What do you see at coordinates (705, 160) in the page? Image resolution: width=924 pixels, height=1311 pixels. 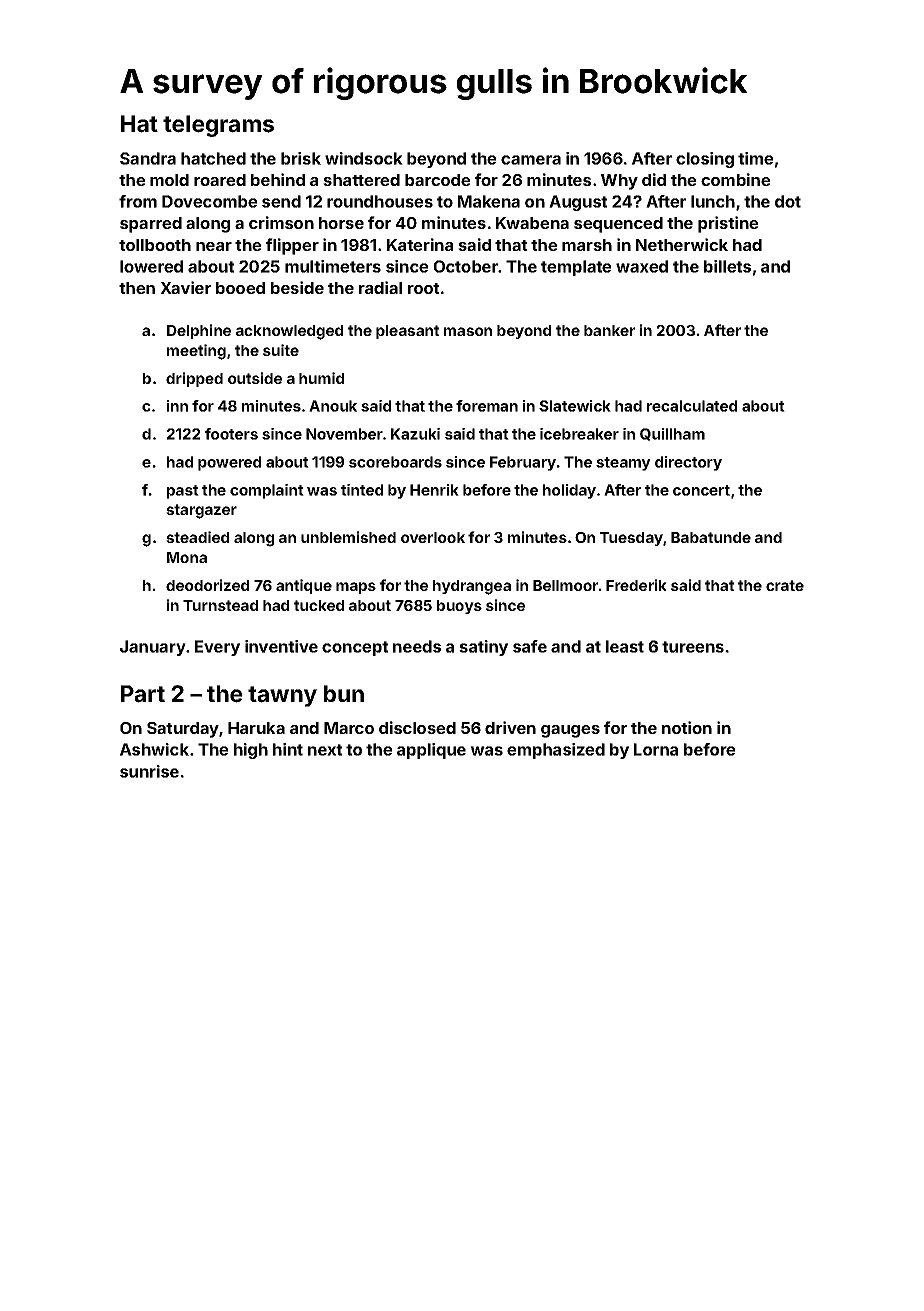 I see `closing` at bounding box center [705, 160].
